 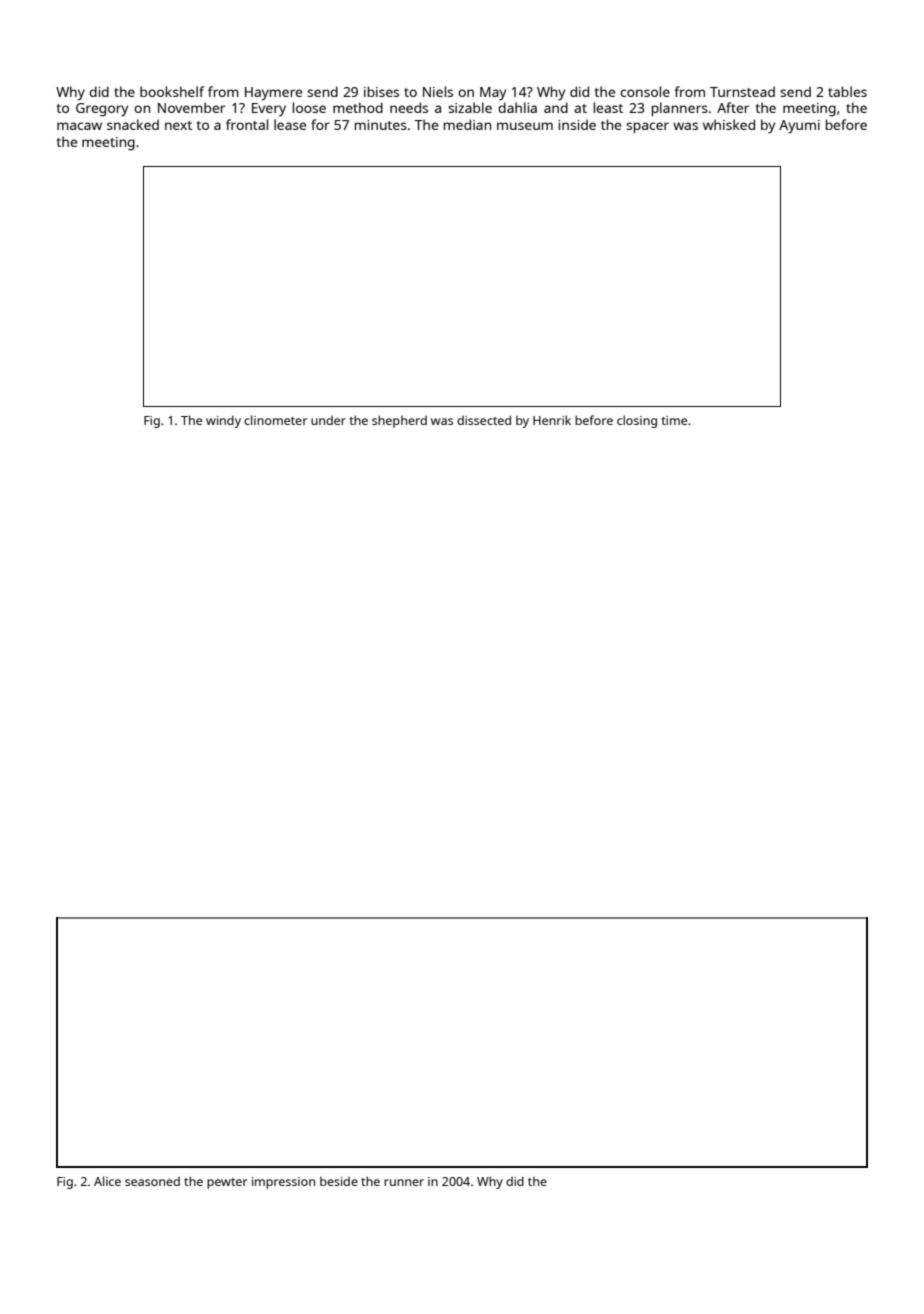 What do you see at coordinates (404, 1182) in the screenshot?
I see `runner` at bounding box center [404, 1182].
